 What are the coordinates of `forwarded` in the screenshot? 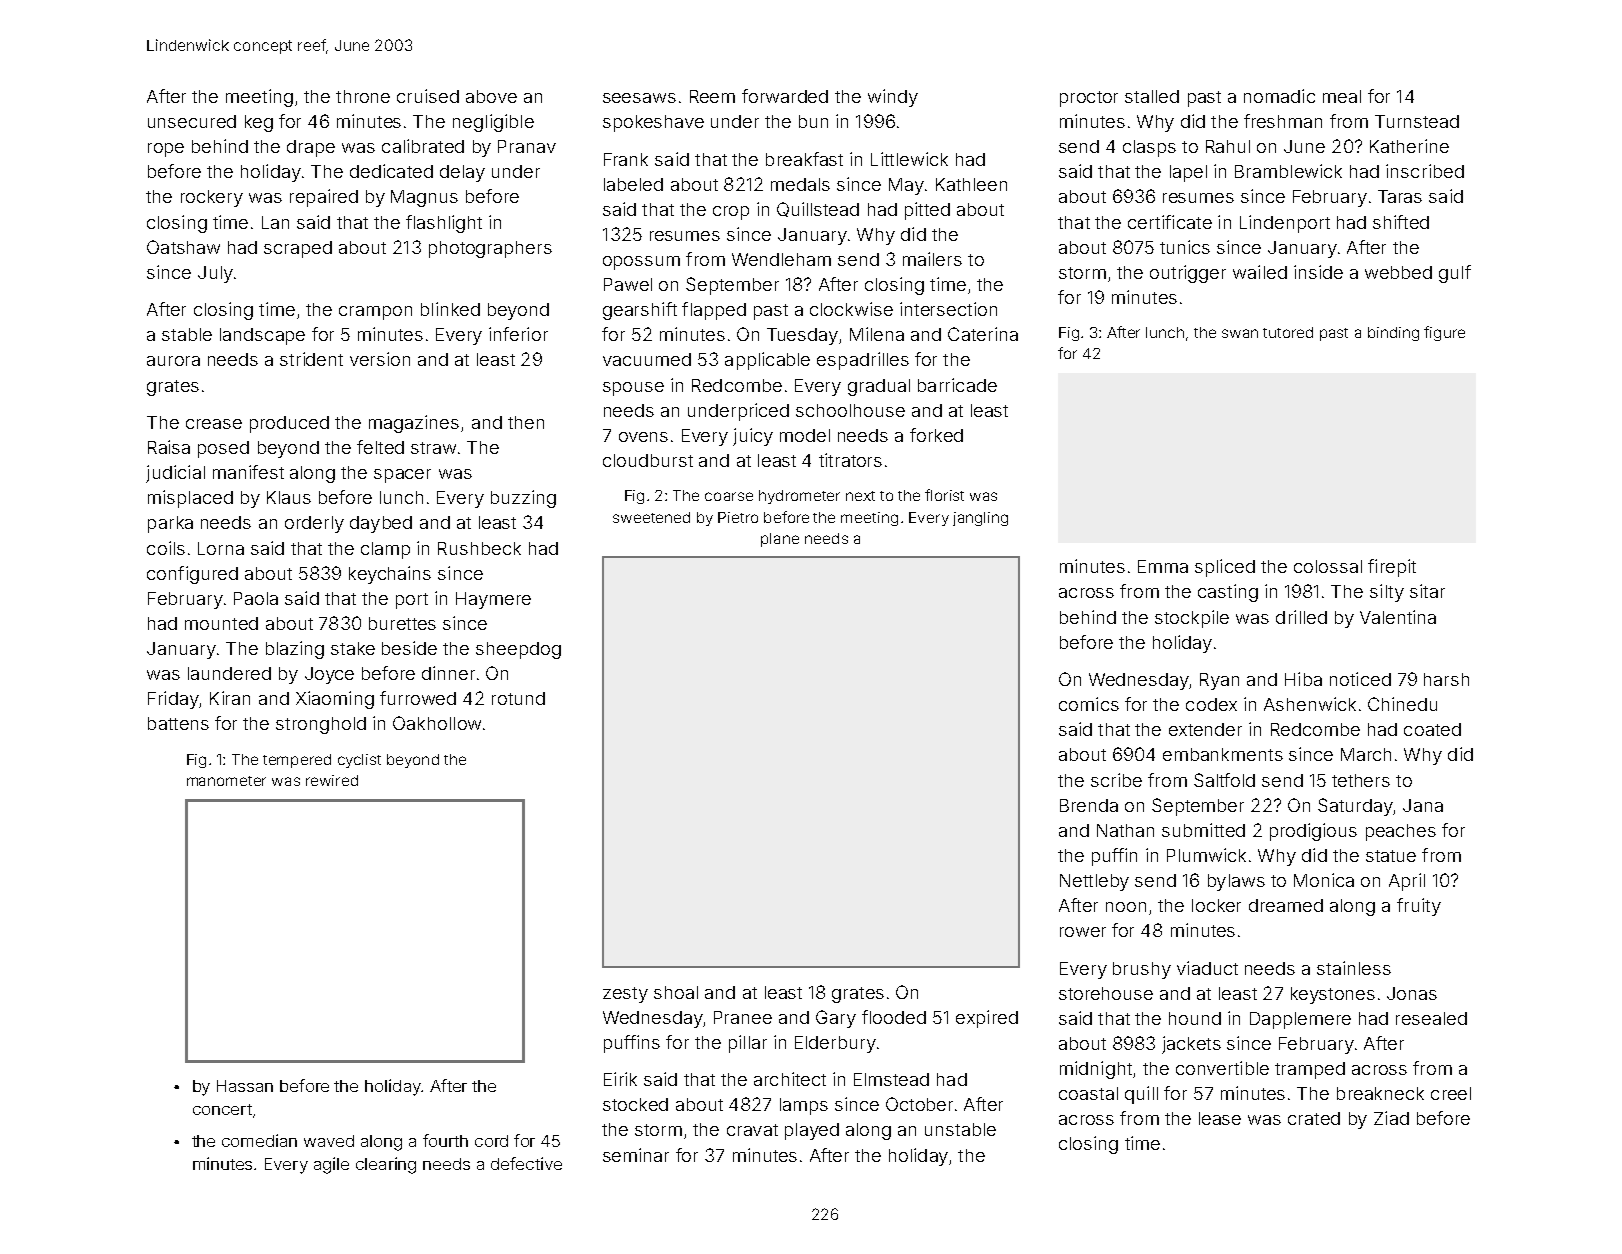 It's located at (785, 96).
